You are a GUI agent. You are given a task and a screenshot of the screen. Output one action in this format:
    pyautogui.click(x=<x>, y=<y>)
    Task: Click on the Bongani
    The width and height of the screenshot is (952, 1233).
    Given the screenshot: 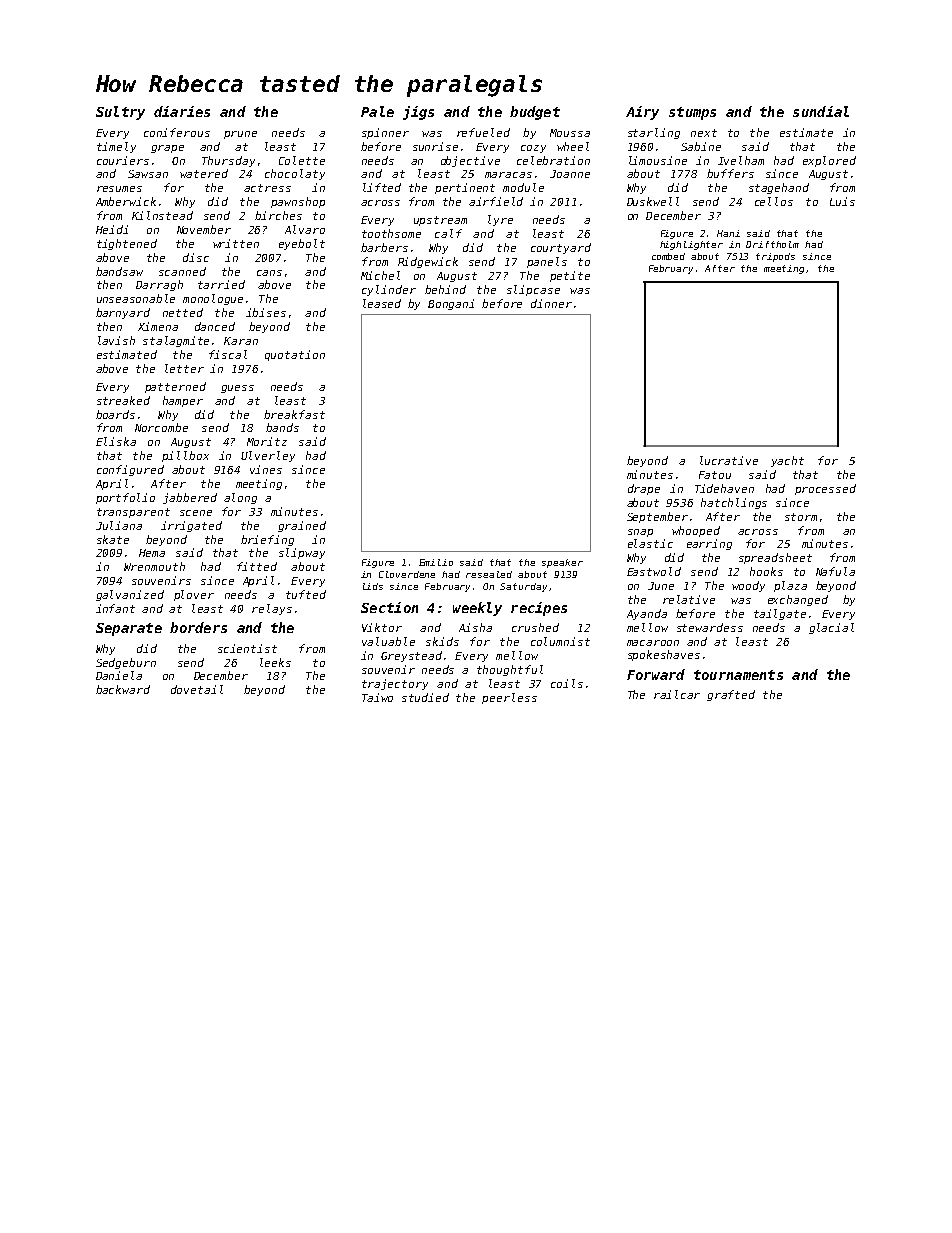 What is the action you would take?
    pyautogui.click(x=451, y=304)
